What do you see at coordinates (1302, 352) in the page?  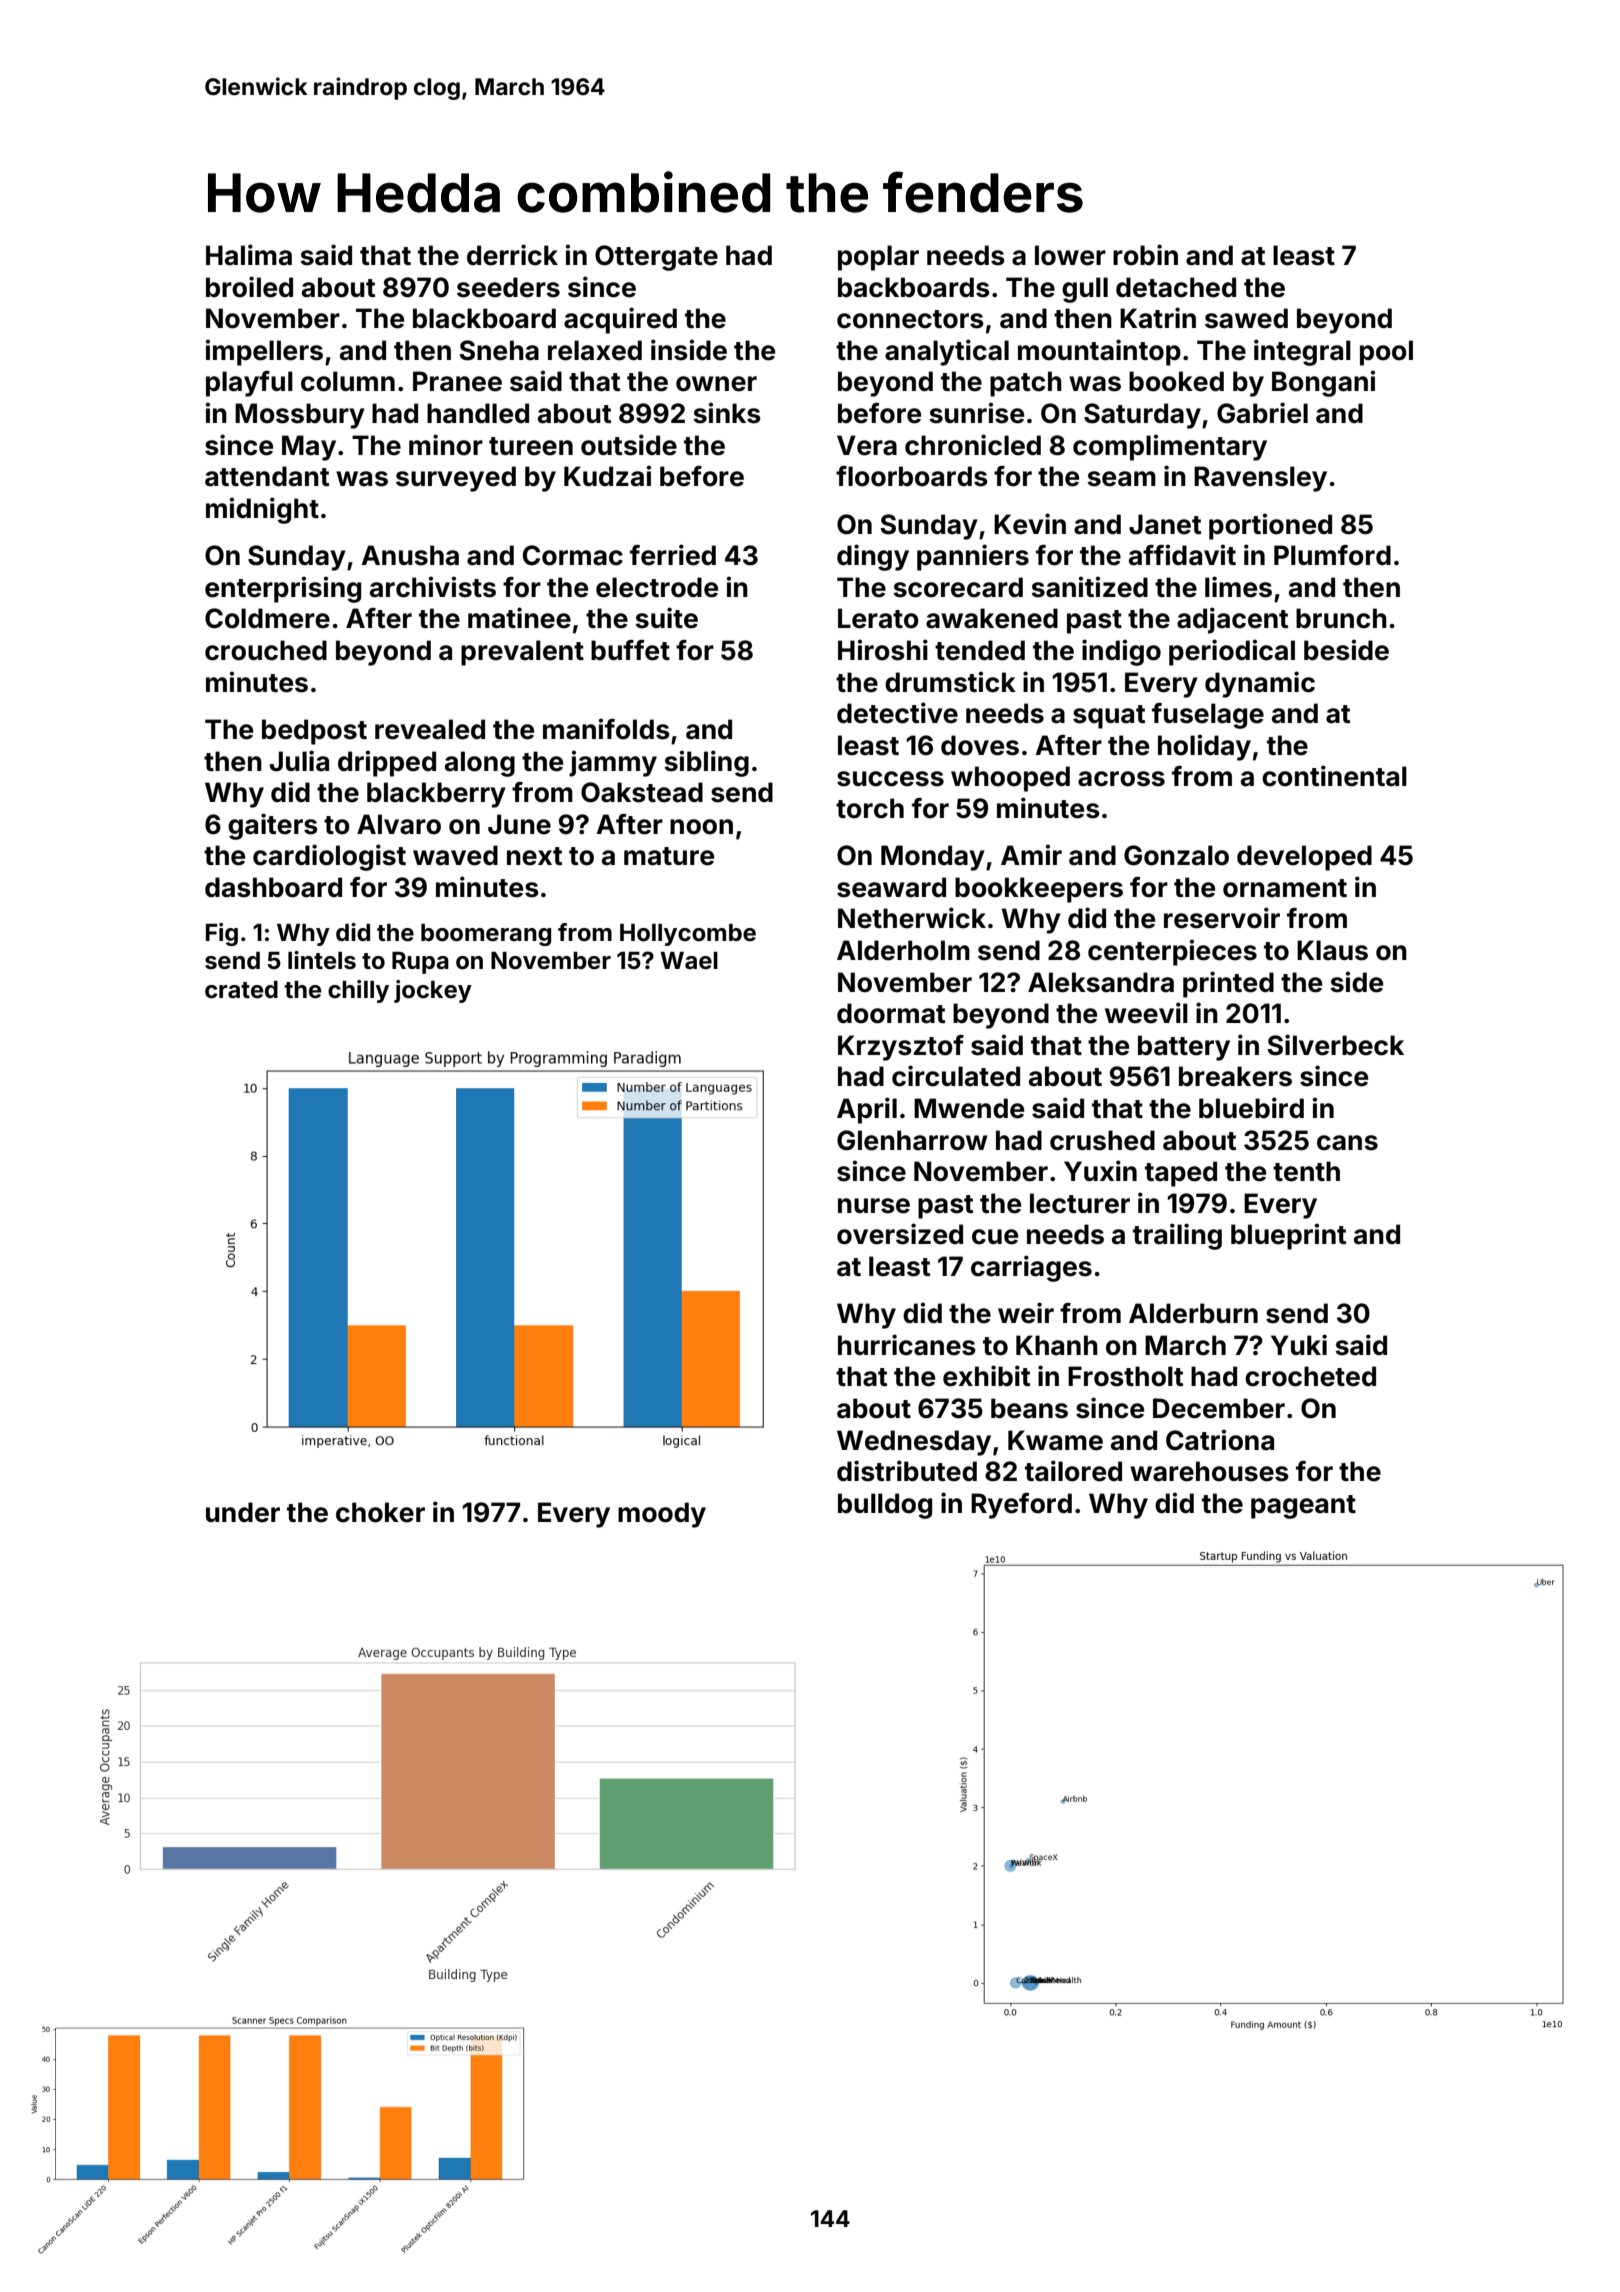 I see `integral` at bounding box center [1302, 352].
